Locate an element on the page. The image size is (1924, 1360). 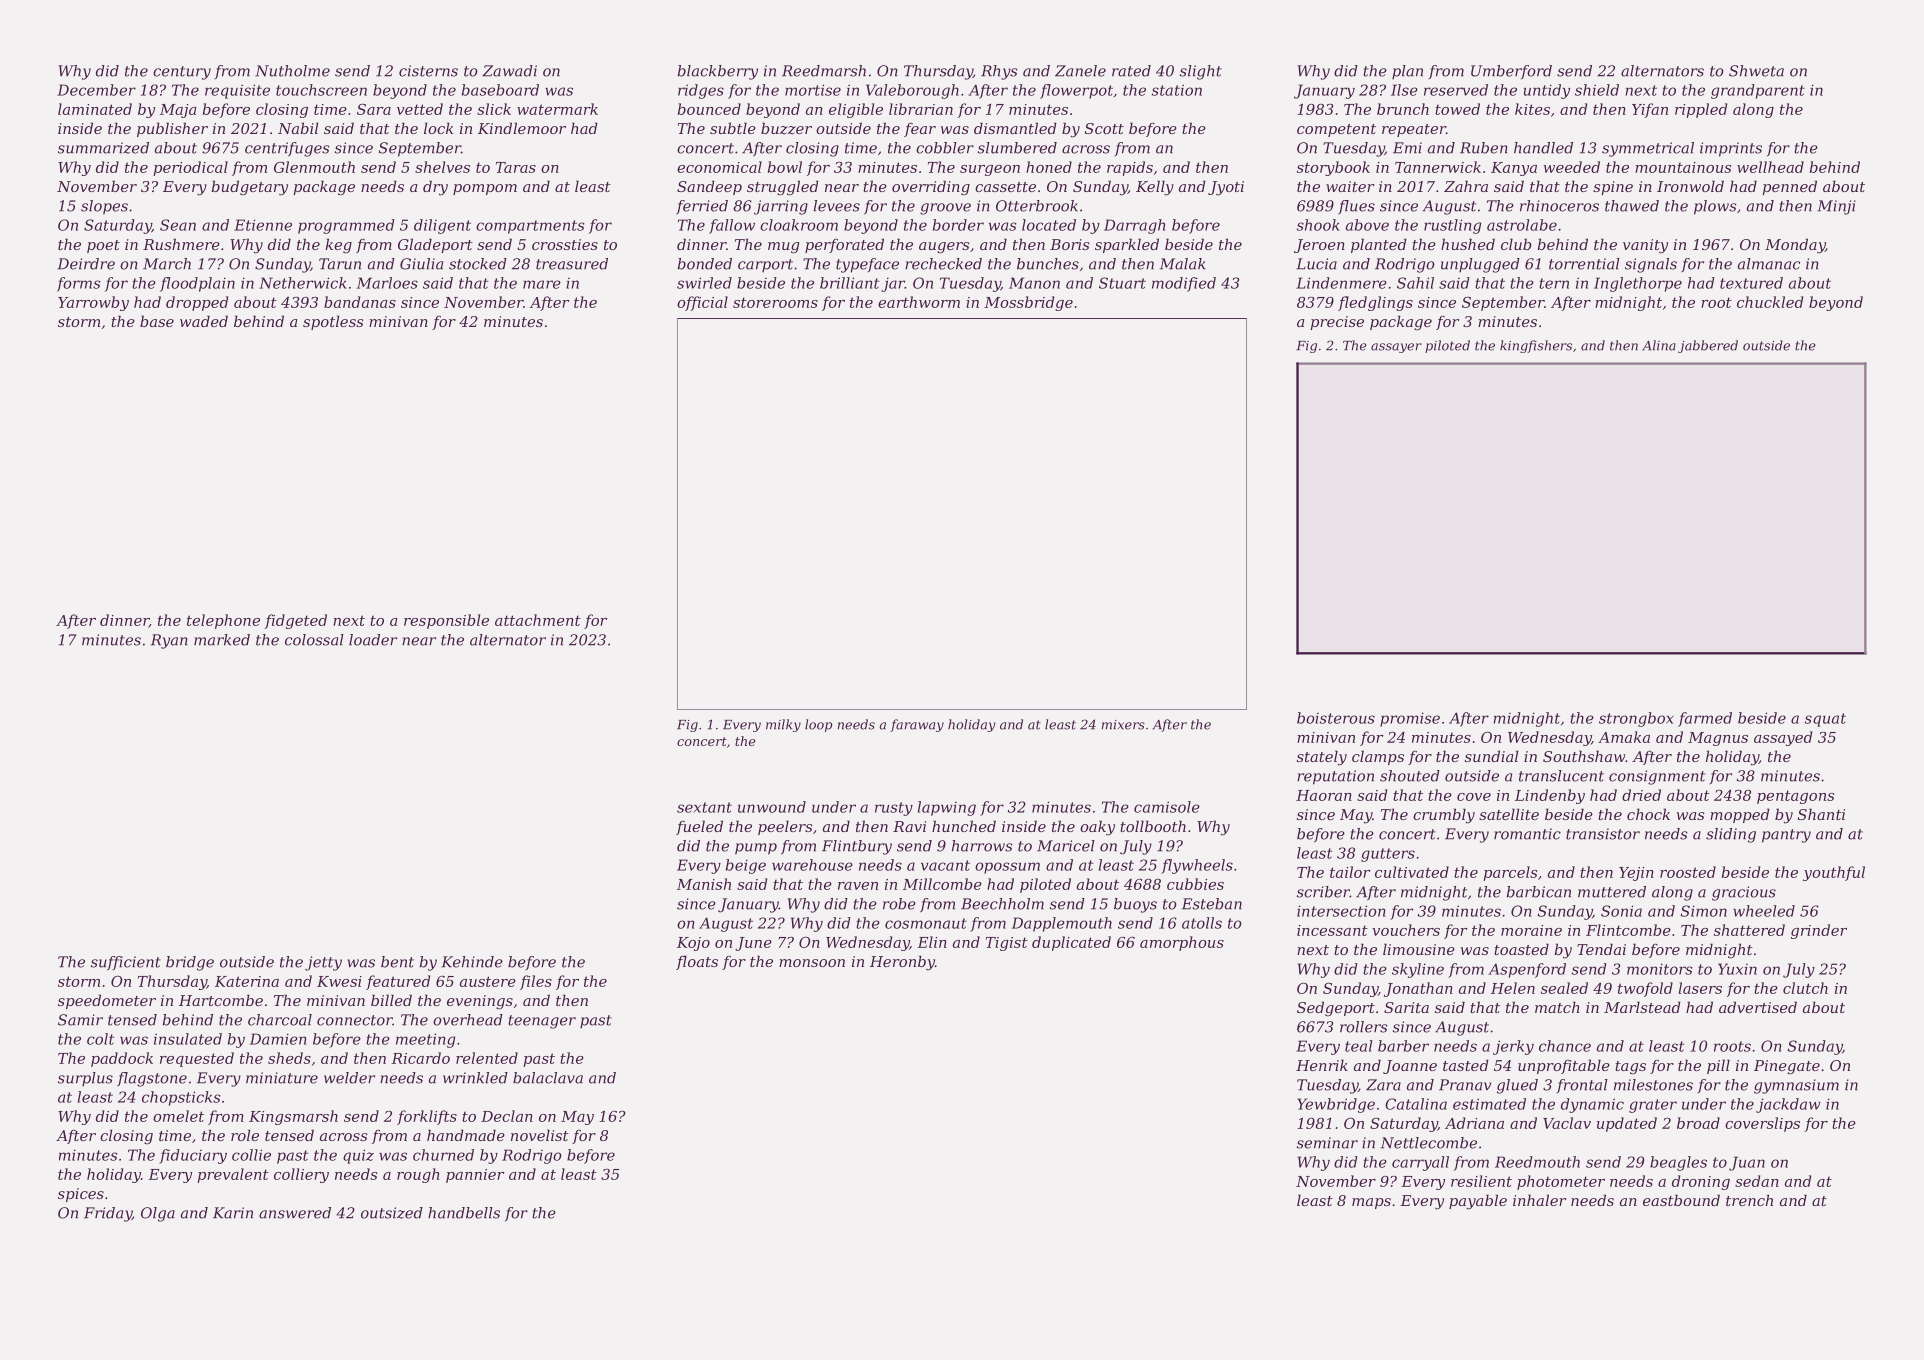
promise is located at coordinates (1410, 719).
